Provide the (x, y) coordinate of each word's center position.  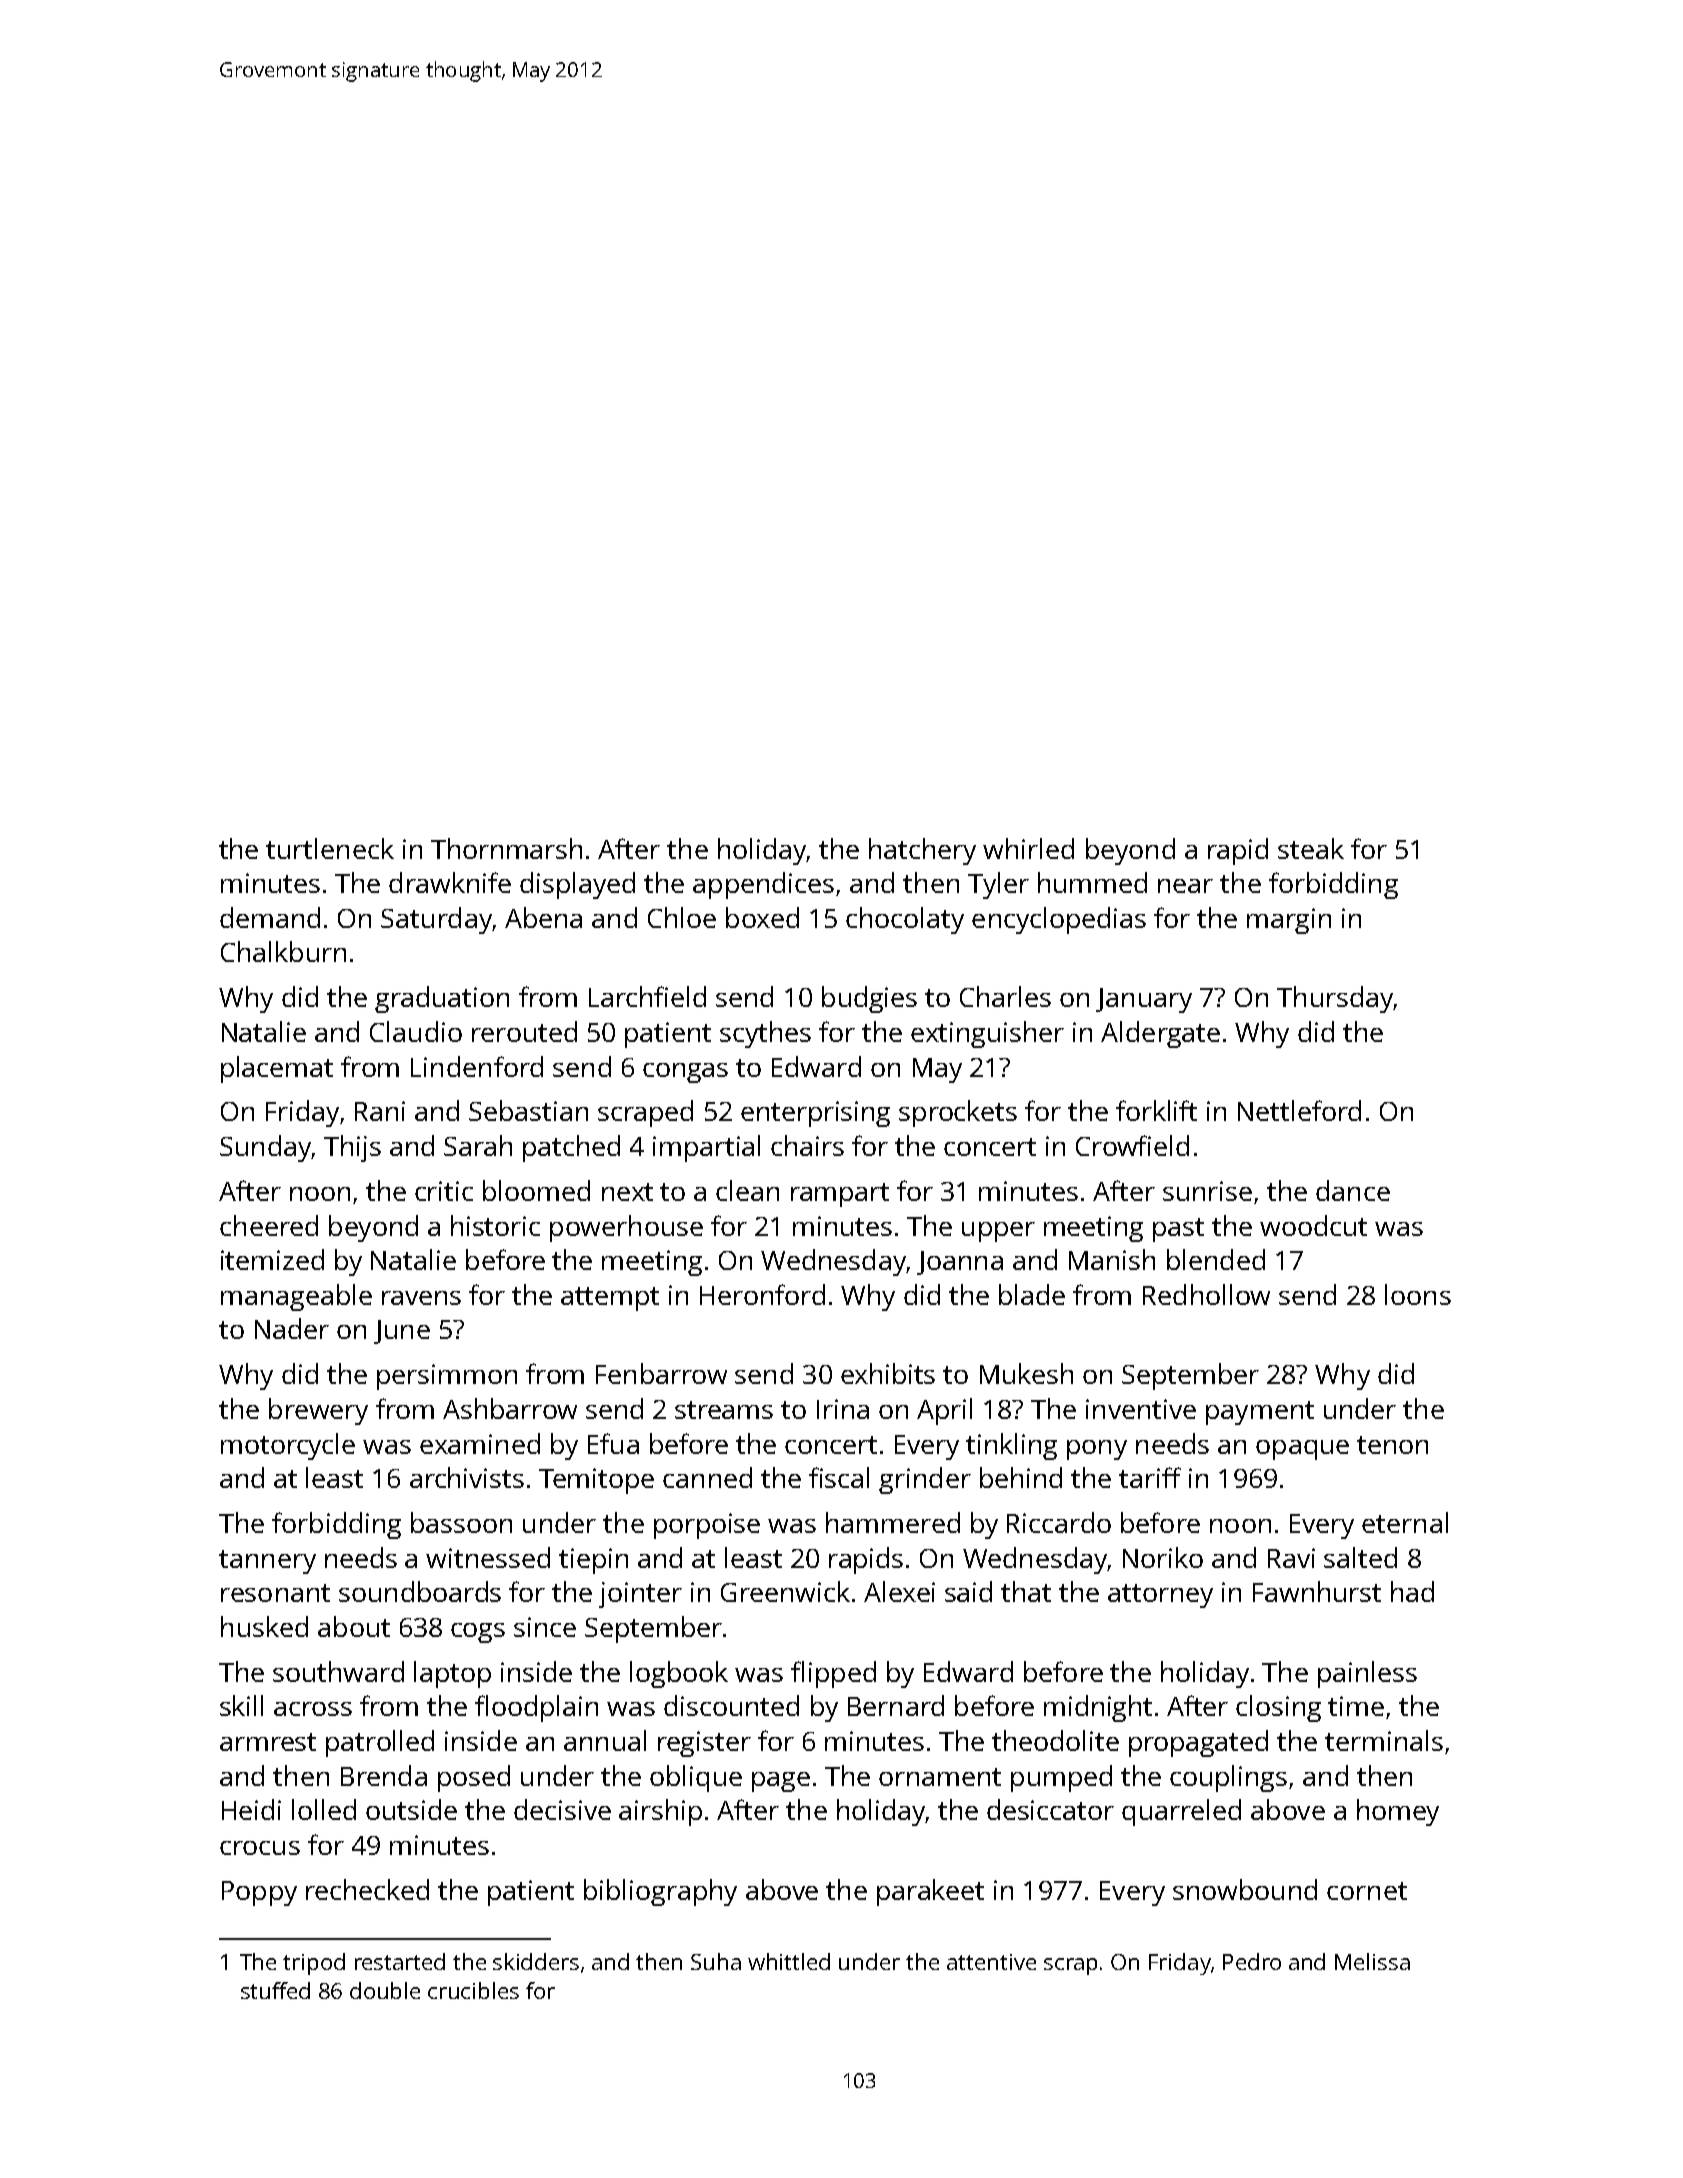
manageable (296, 1297)
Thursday (1335, 999)
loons (1418, 1294)
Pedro (1252, 1961)
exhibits (888, 1373)
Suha (716, 1961)
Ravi (1291, 1558)
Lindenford (477, 1066)
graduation (442, 999)
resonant (275, 1593)
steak (1311, 848)
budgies (869, 999)
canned (707, 1477)
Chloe (682, 917)
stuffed (275, 1990)
